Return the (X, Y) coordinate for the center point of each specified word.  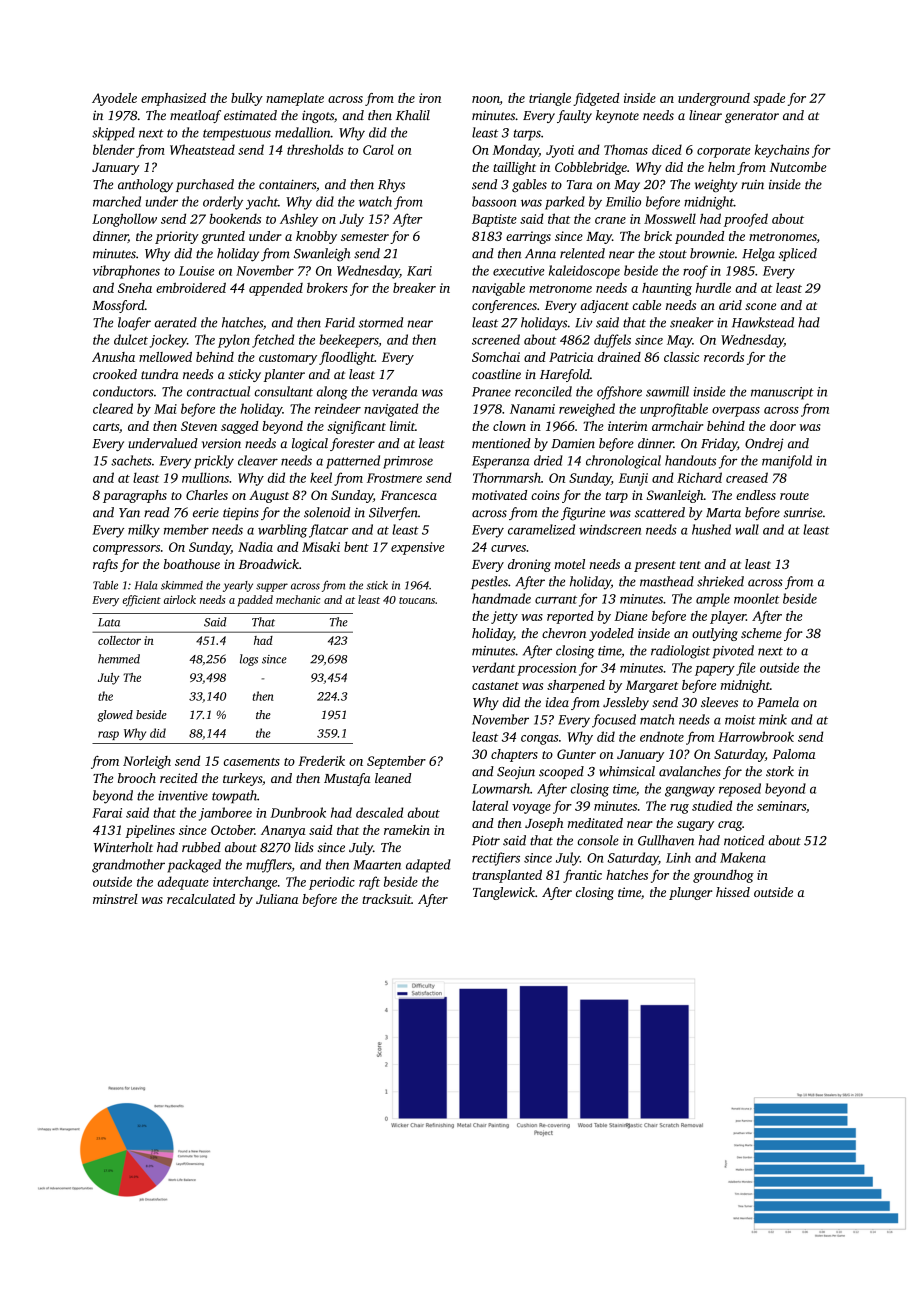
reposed (740, 790)
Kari (419, 271)
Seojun (516, 773)
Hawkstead (763, 322)
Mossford (118, 306)
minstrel (115, 899)
